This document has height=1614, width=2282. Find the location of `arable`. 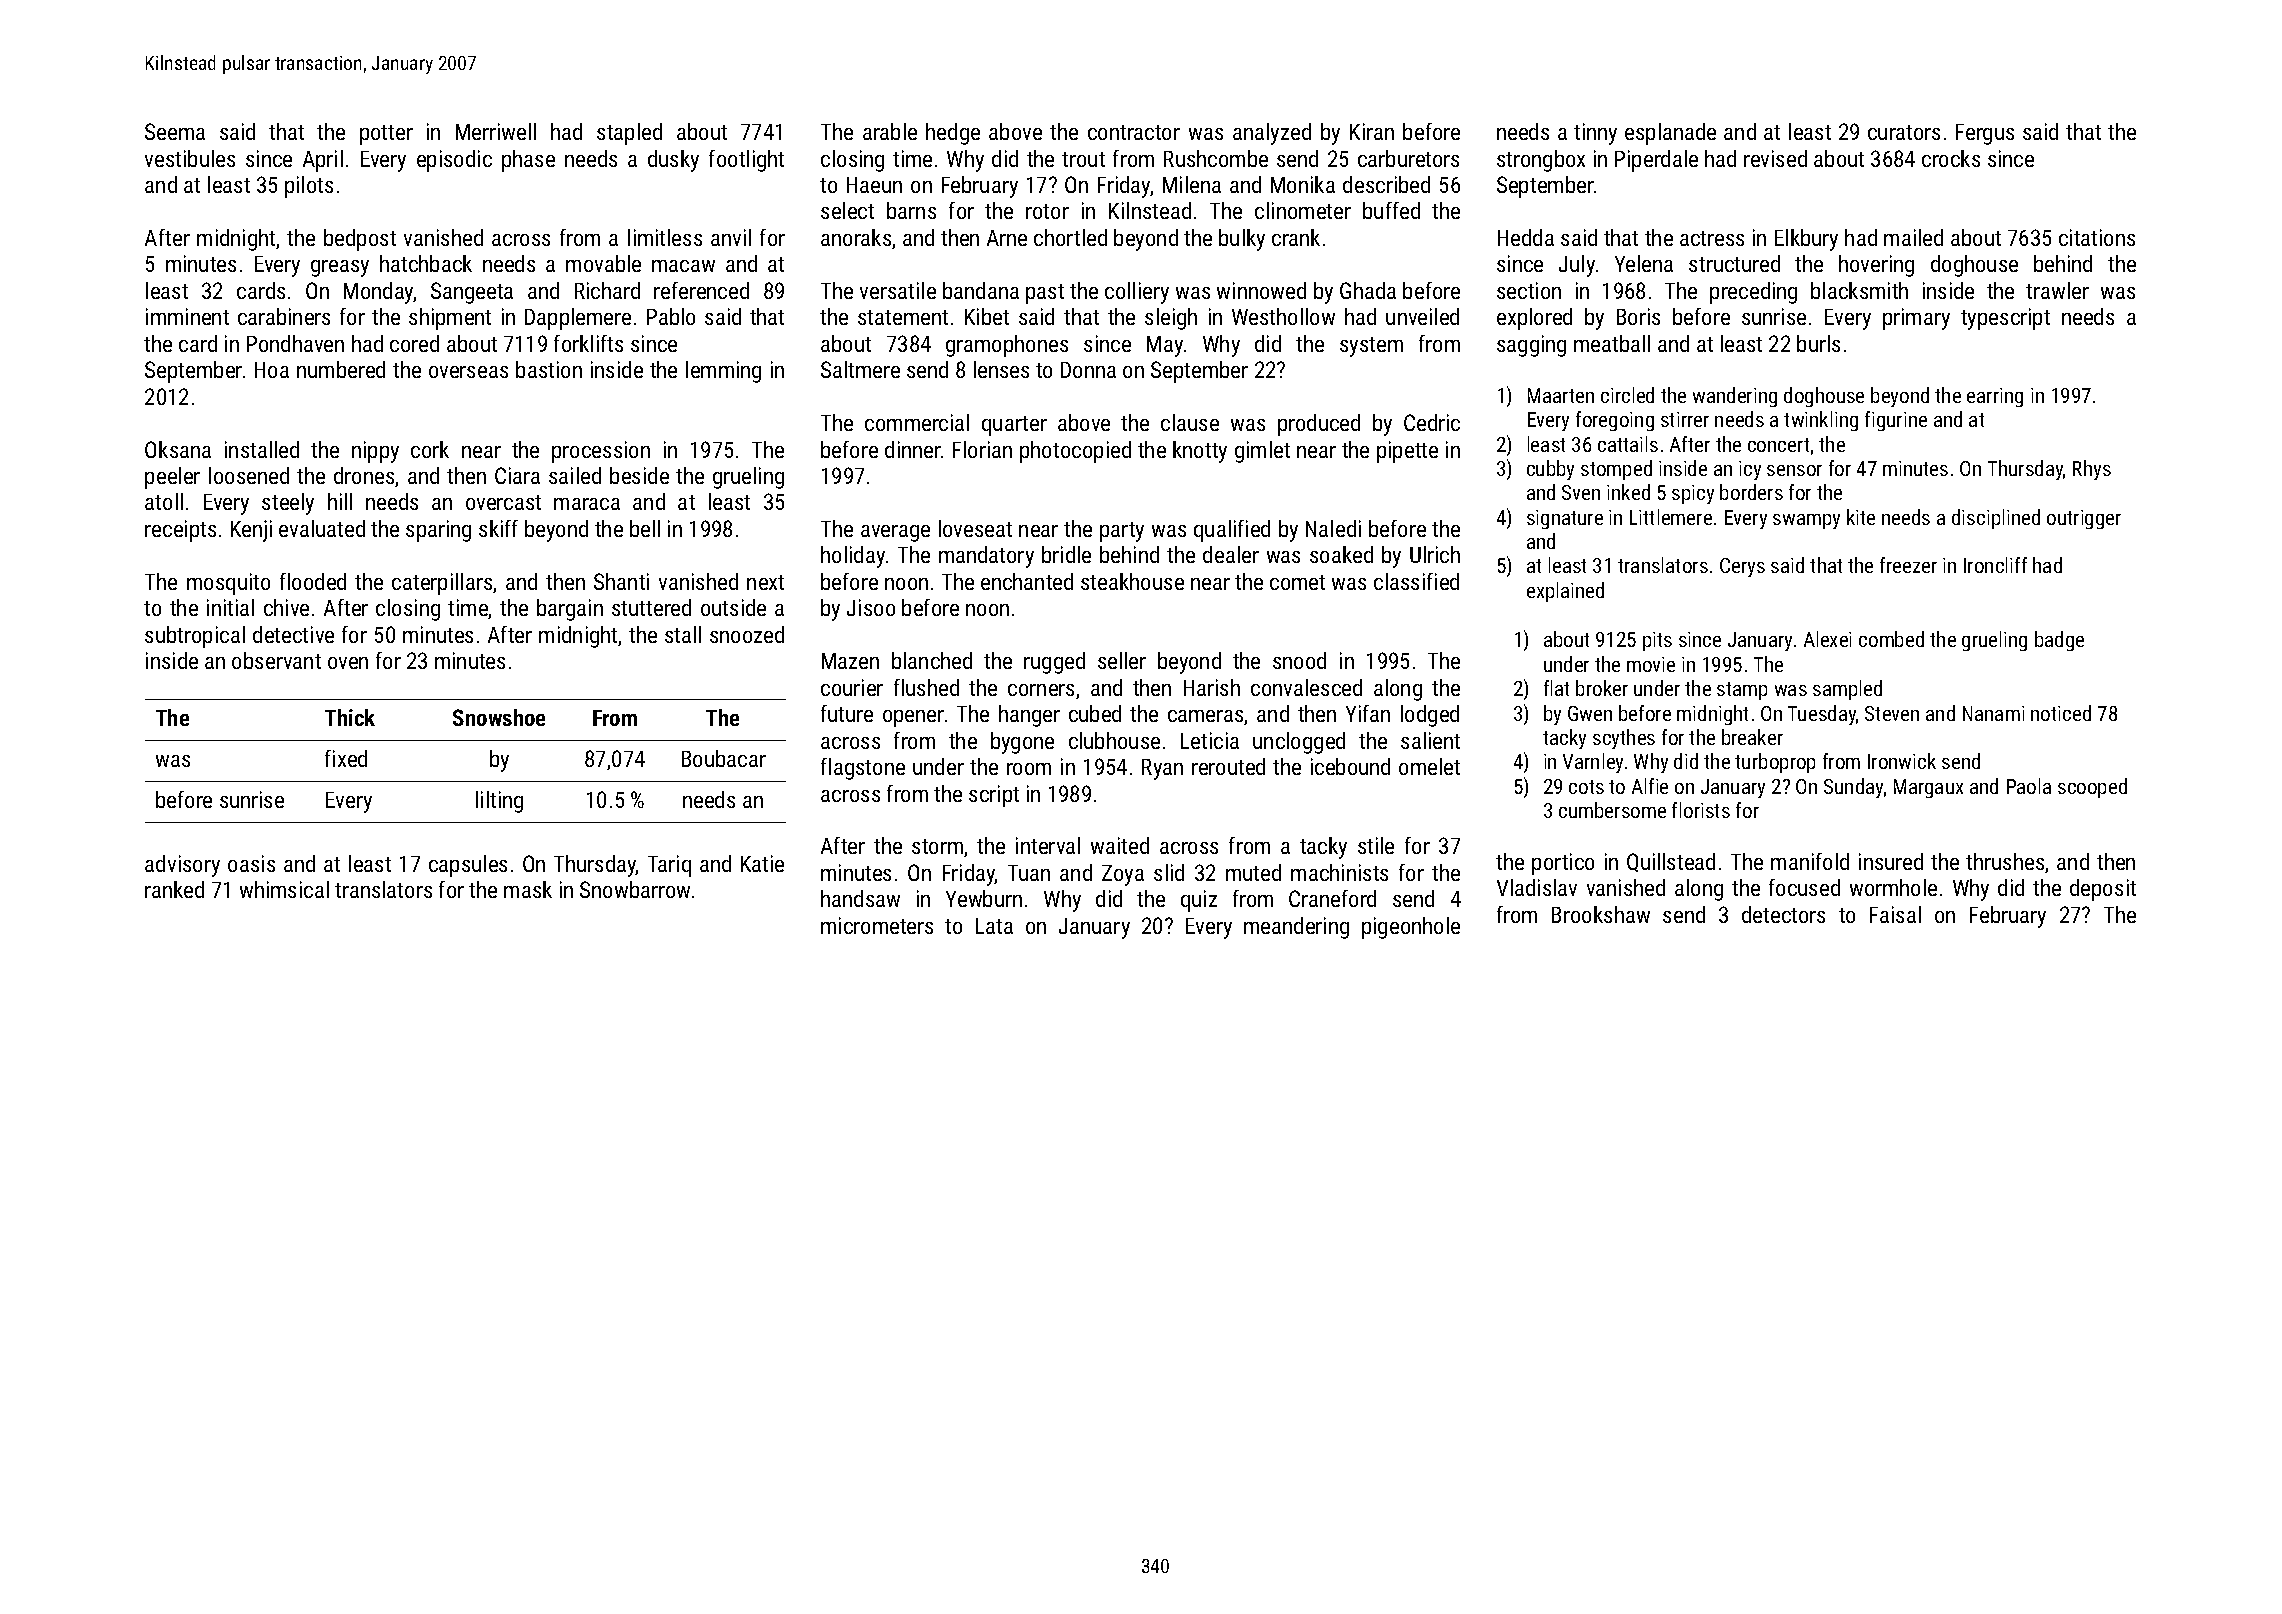

arable is located at coordinates (890, 131).
